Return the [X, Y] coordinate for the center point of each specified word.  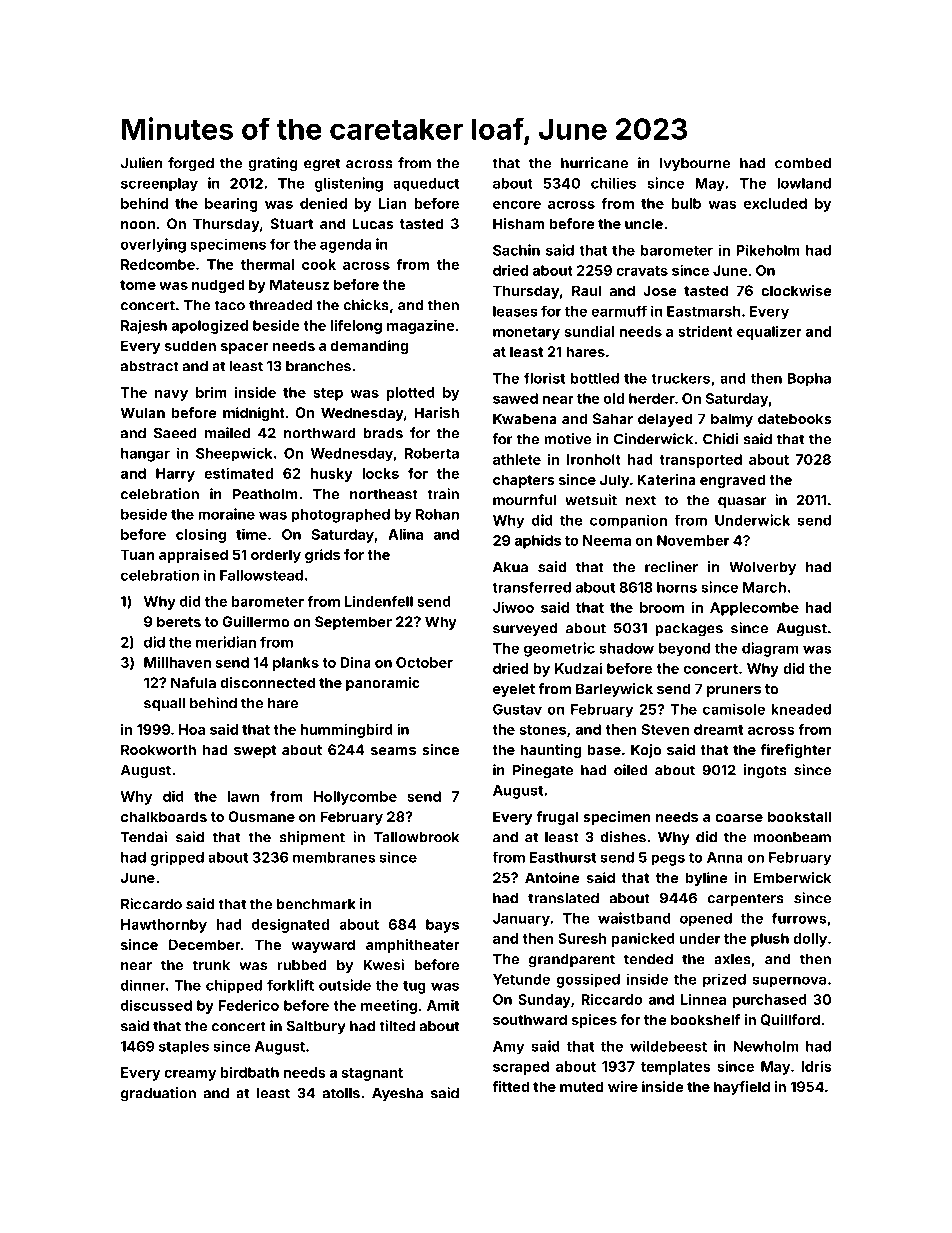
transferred [531, 587]
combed [803, 163]
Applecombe [754, 609]
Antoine [552, 877]
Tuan [138, 554]
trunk [211, 965]
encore [517, 205]
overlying [153, 245]
